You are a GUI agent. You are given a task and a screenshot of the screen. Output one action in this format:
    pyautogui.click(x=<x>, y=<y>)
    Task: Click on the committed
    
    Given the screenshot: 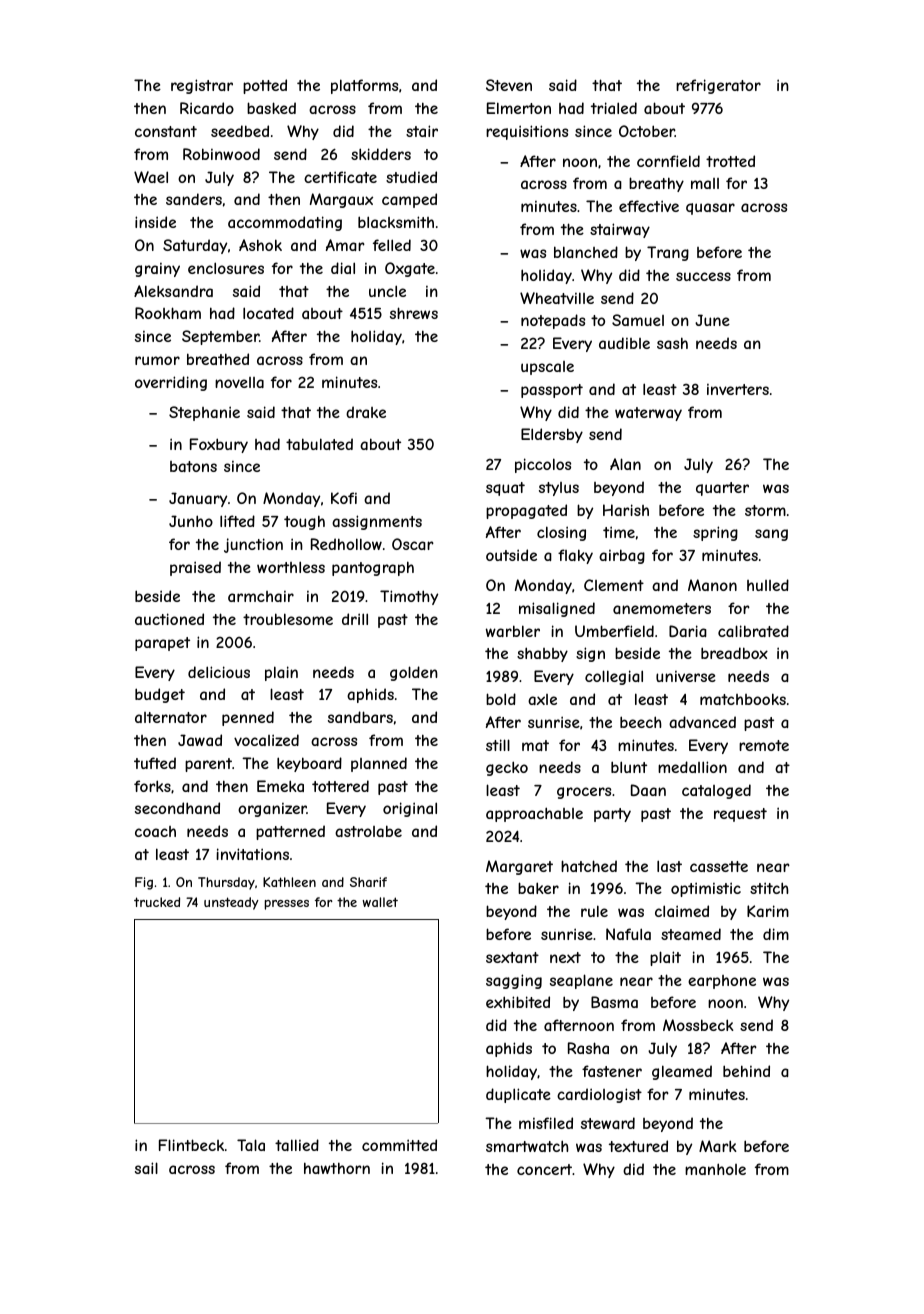 What is the action you would take?
    pyautogui.click(x=399, y=1145)
